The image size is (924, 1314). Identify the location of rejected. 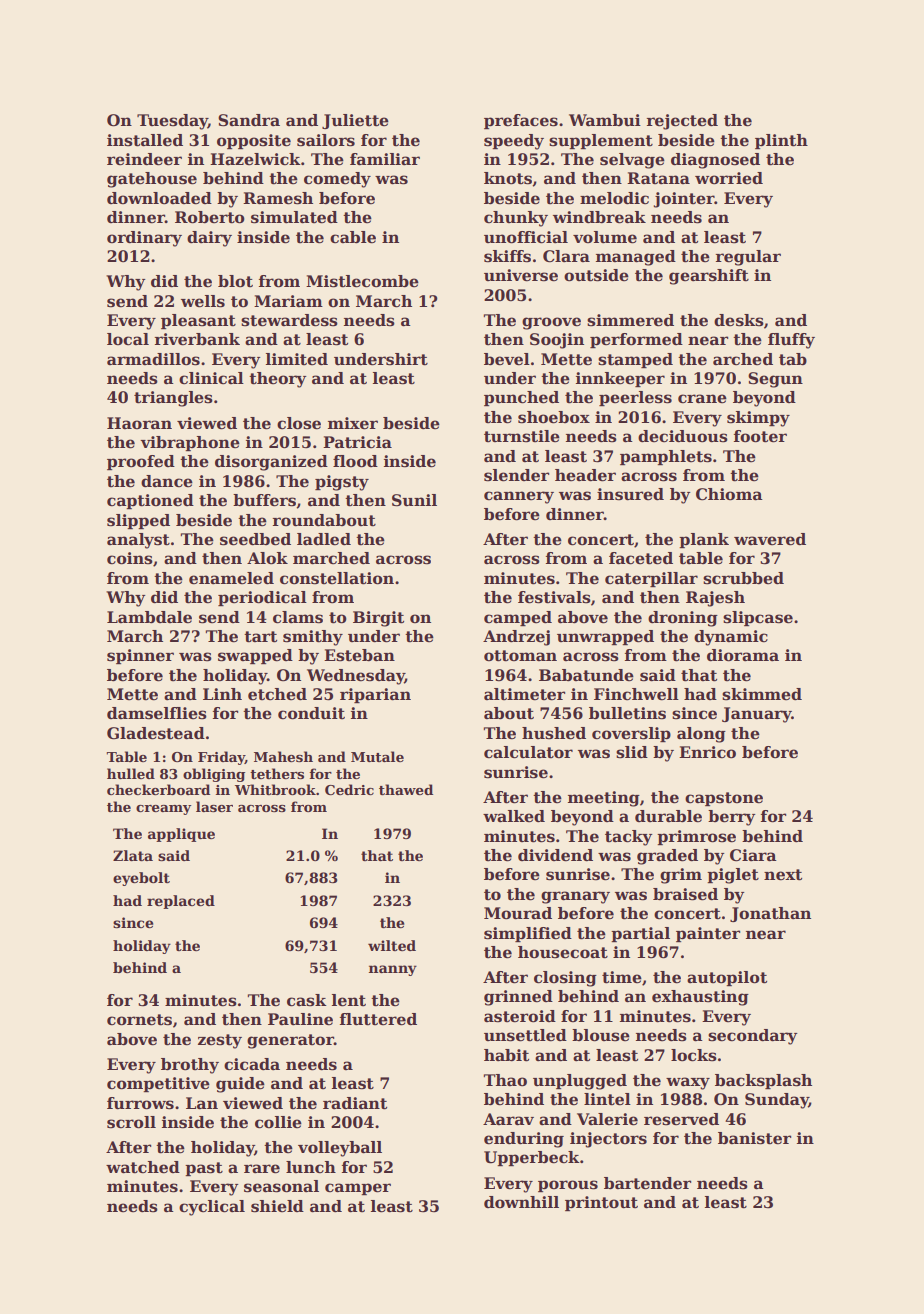
(682, 122).
